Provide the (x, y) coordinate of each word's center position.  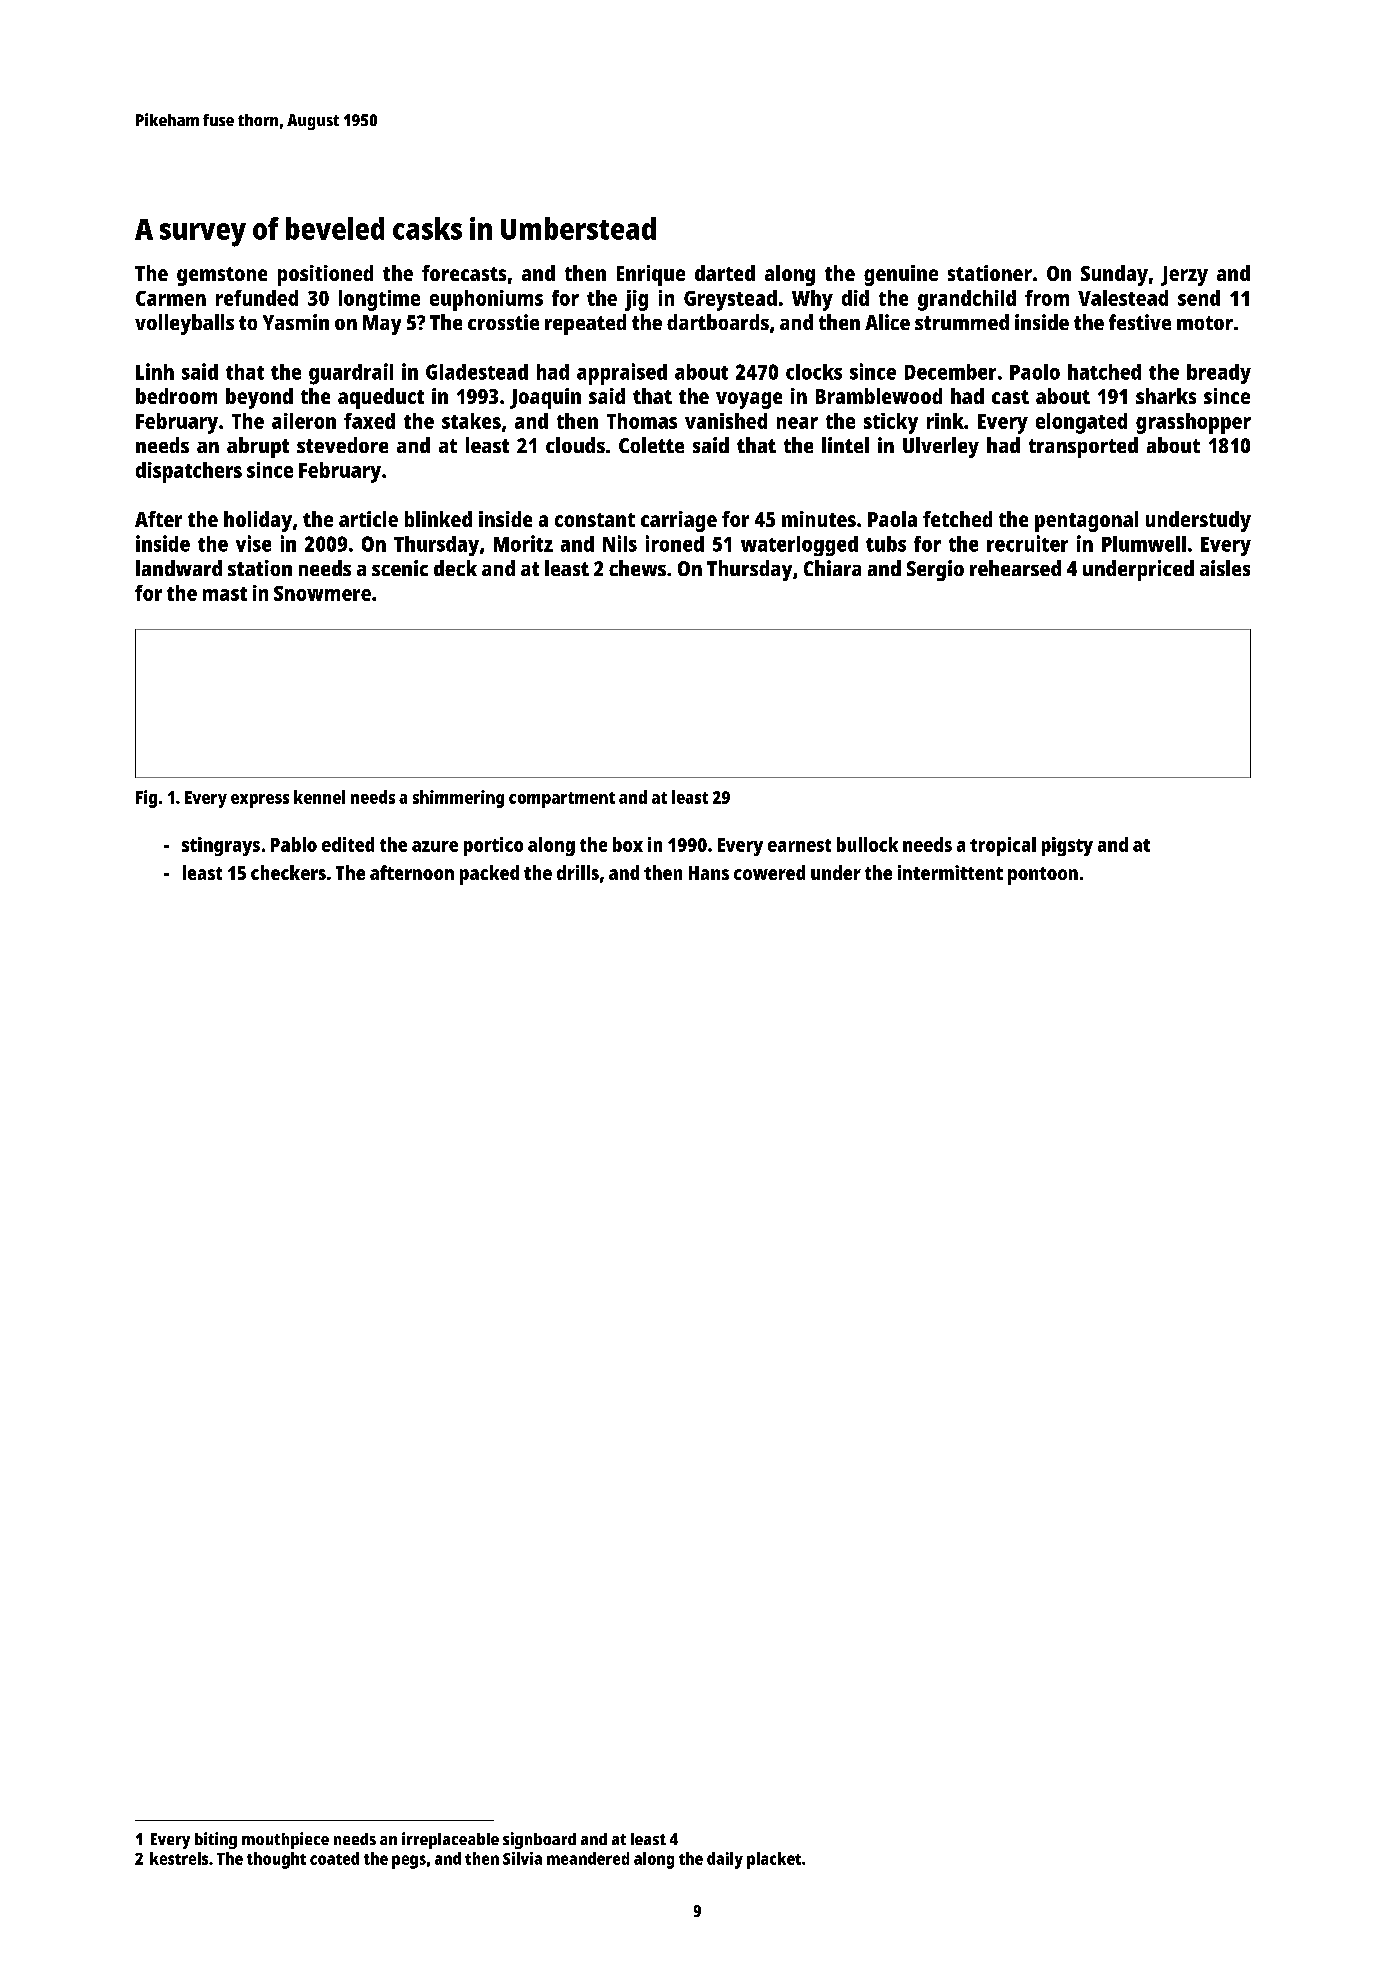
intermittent (950, 872)
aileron (304, 421)
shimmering (458, 799)
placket (774, 1860)
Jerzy (1184, 276)
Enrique (651, 275)
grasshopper (1193, 423)
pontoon (1043, 876)
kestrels (179, 1858)
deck (455, 568)
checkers (288, 872)
